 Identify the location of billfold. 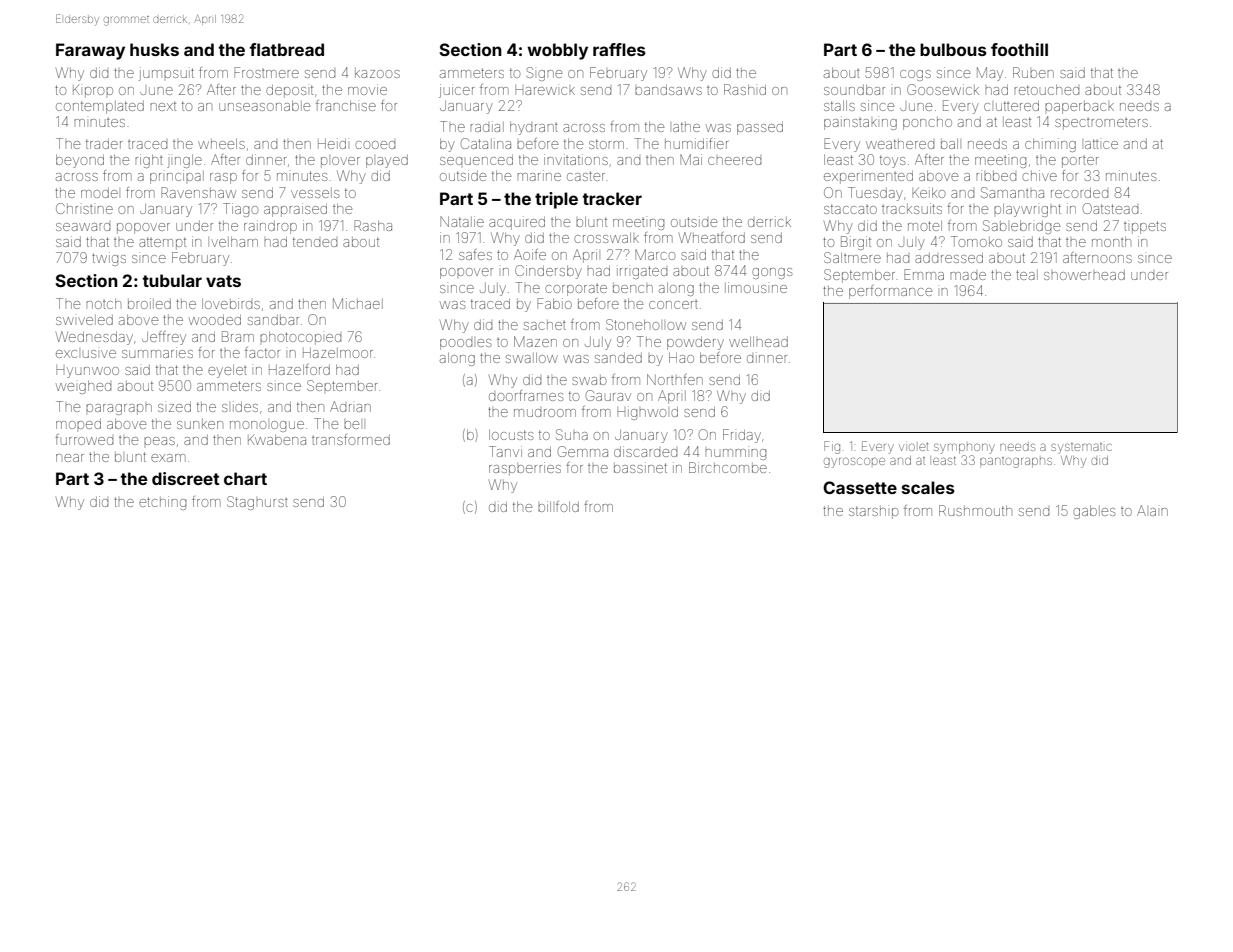
(558, 506).
